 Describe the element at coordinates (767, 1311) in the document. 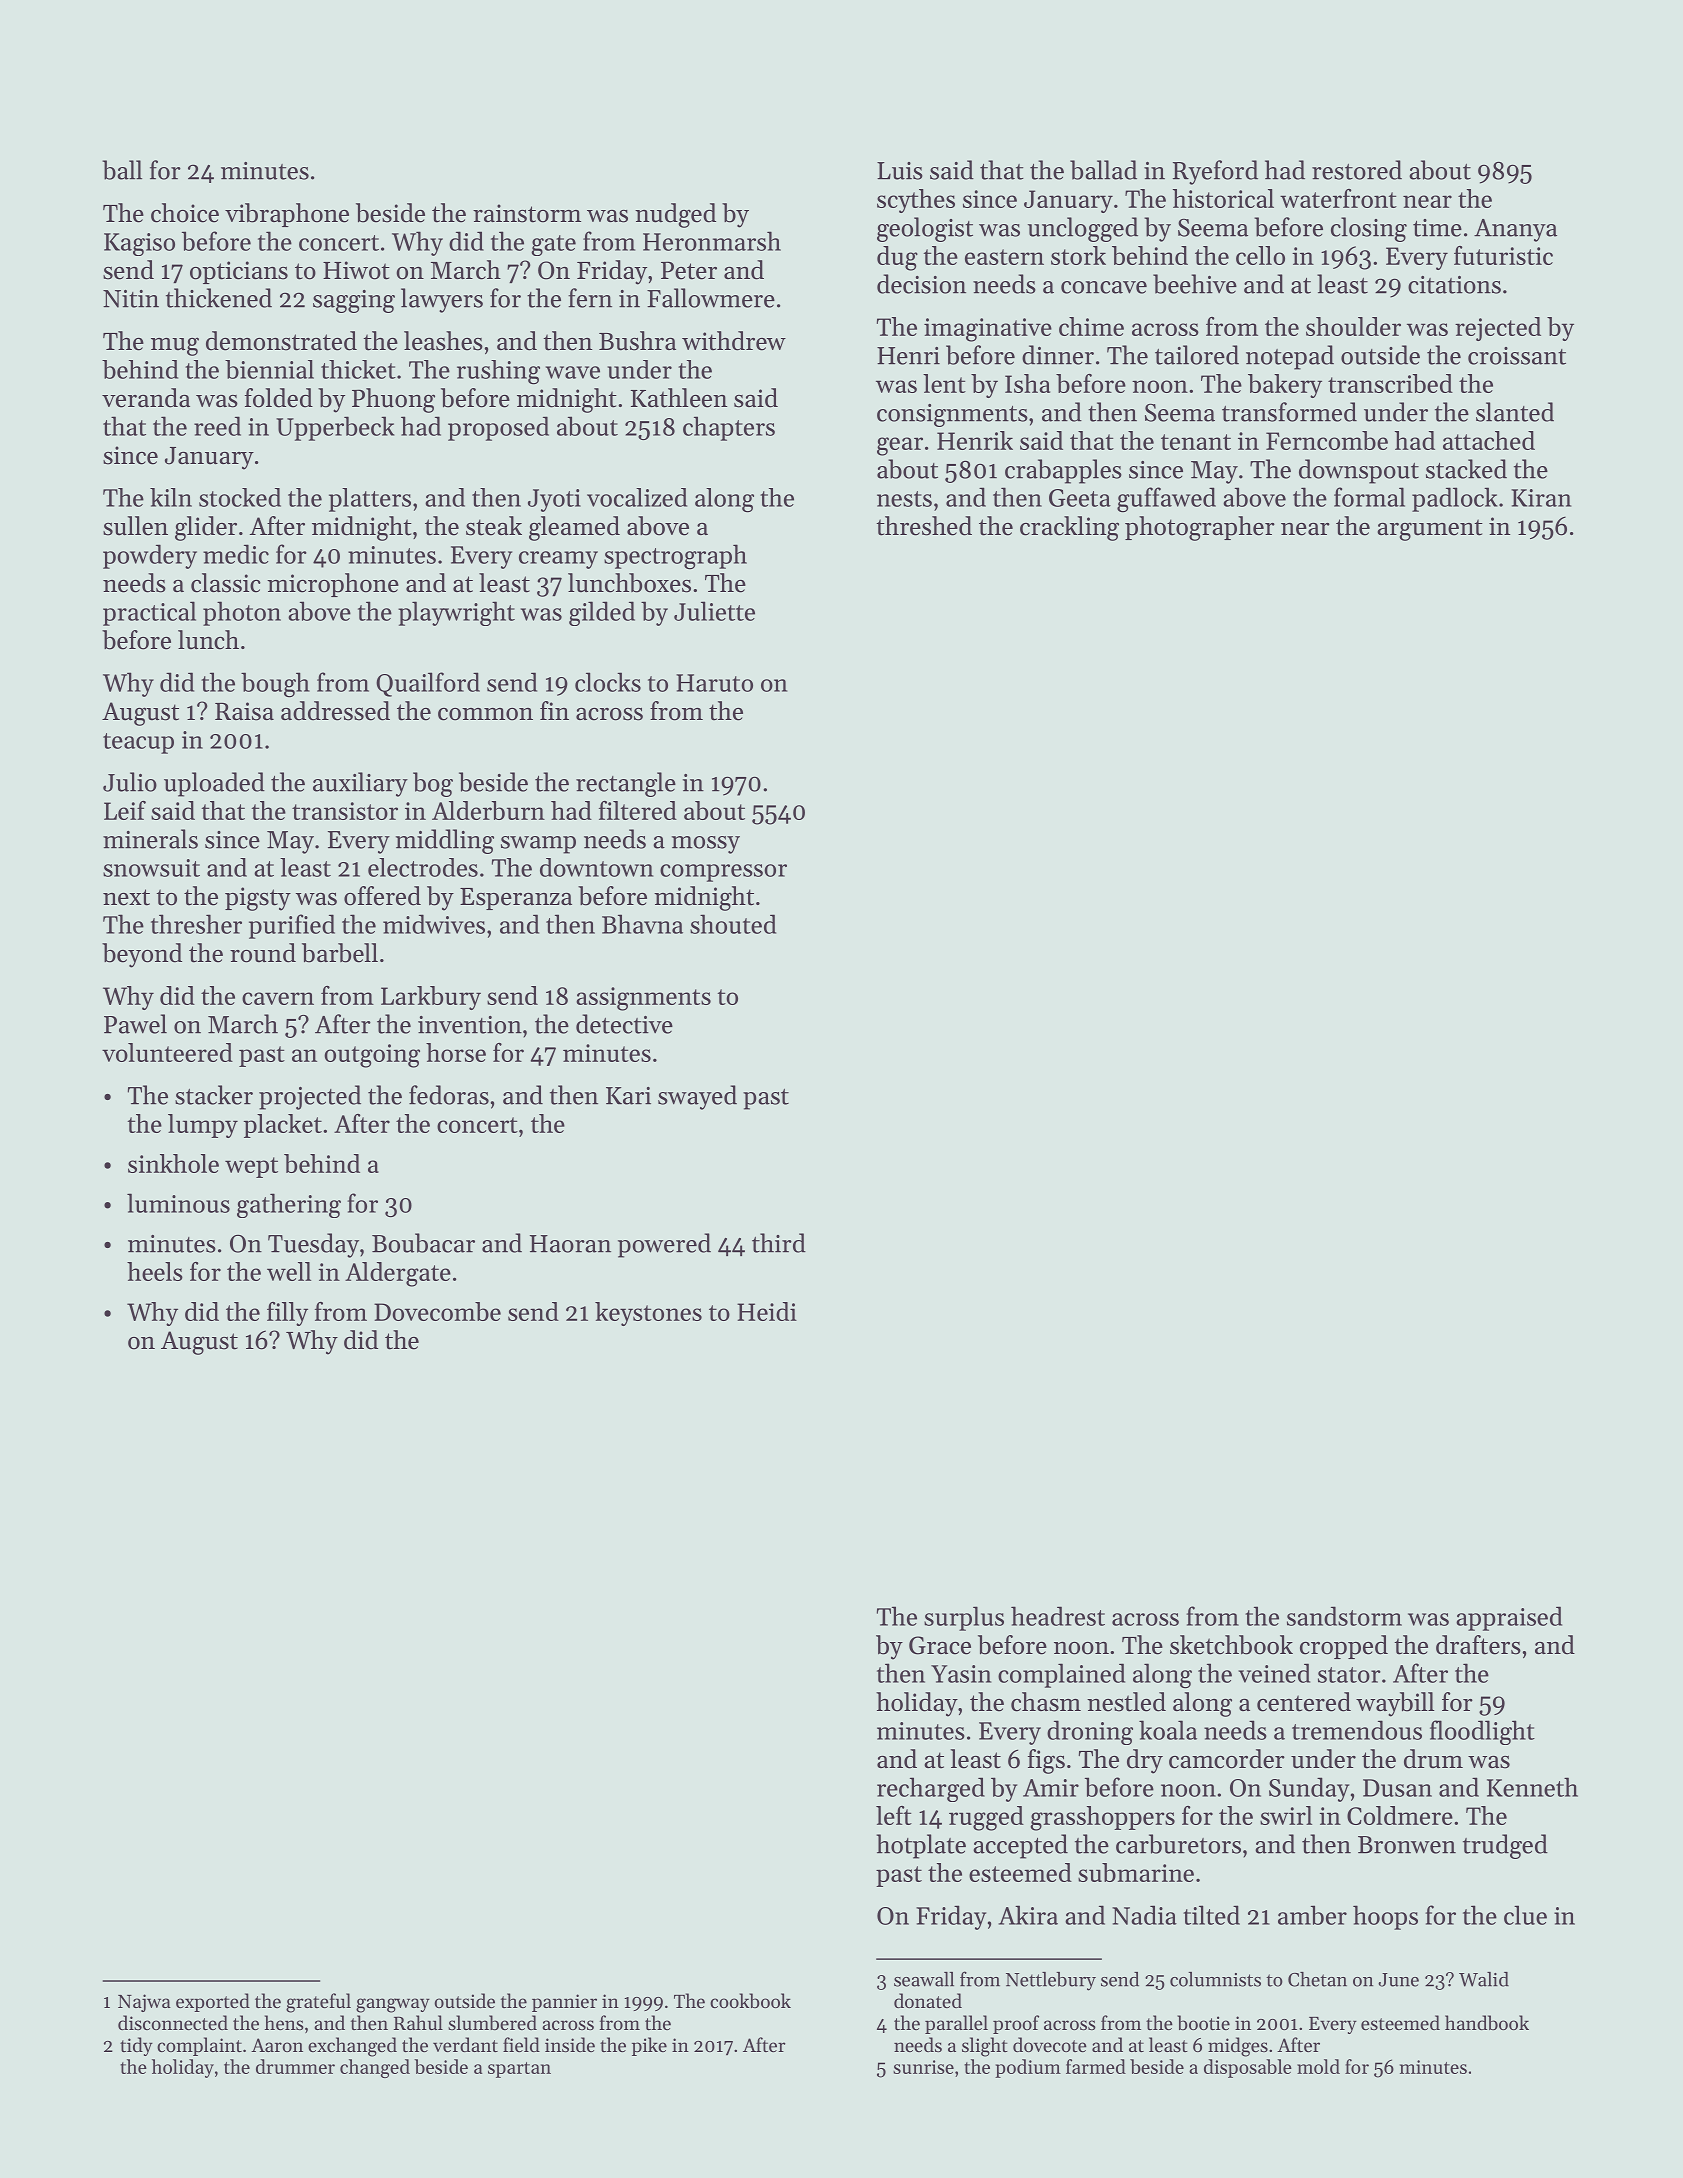

I see `Heidi` at that location.
